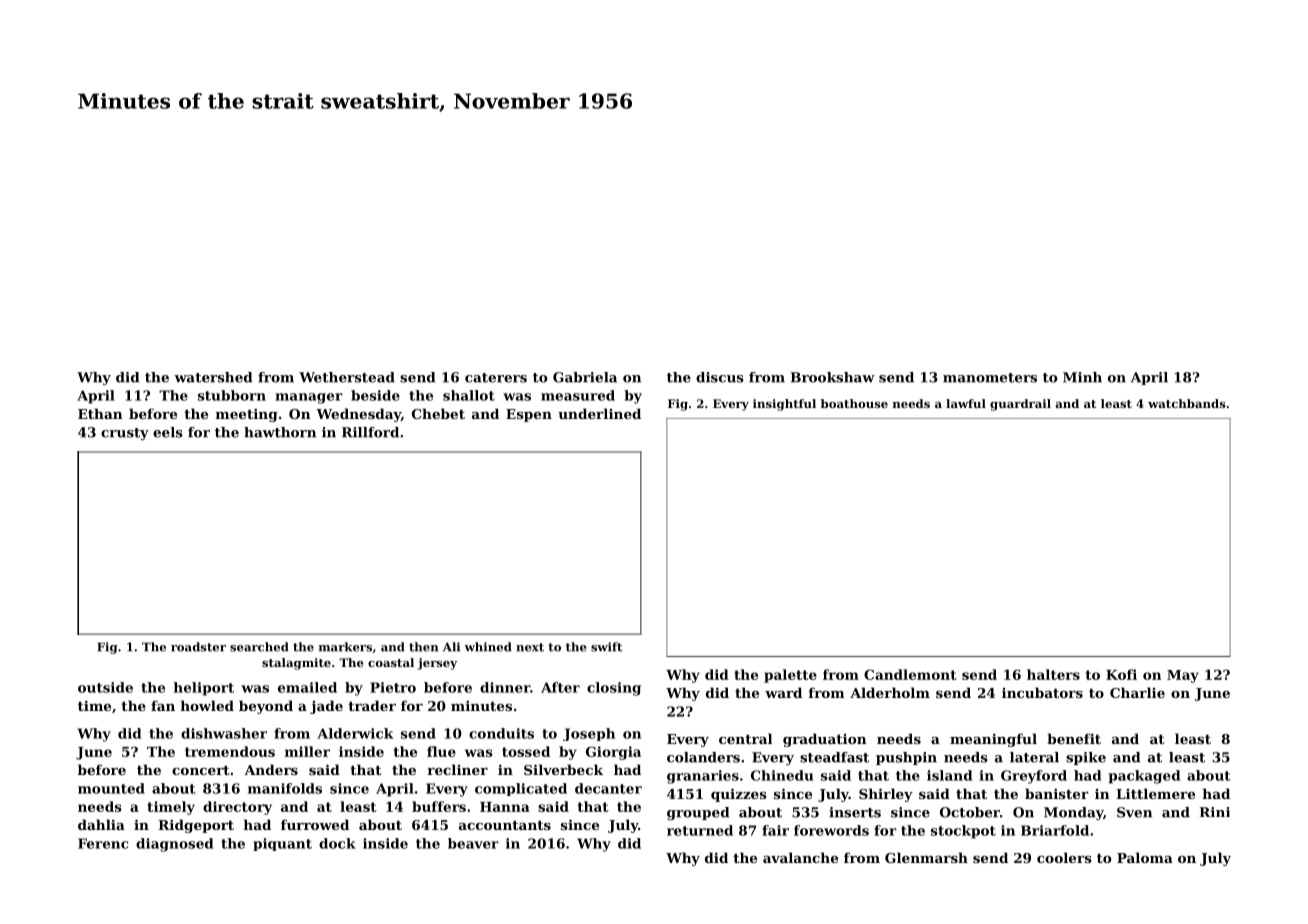 The width and height of the document is (1308, 924). I want to click on Wednesday, so click(358, 415).
